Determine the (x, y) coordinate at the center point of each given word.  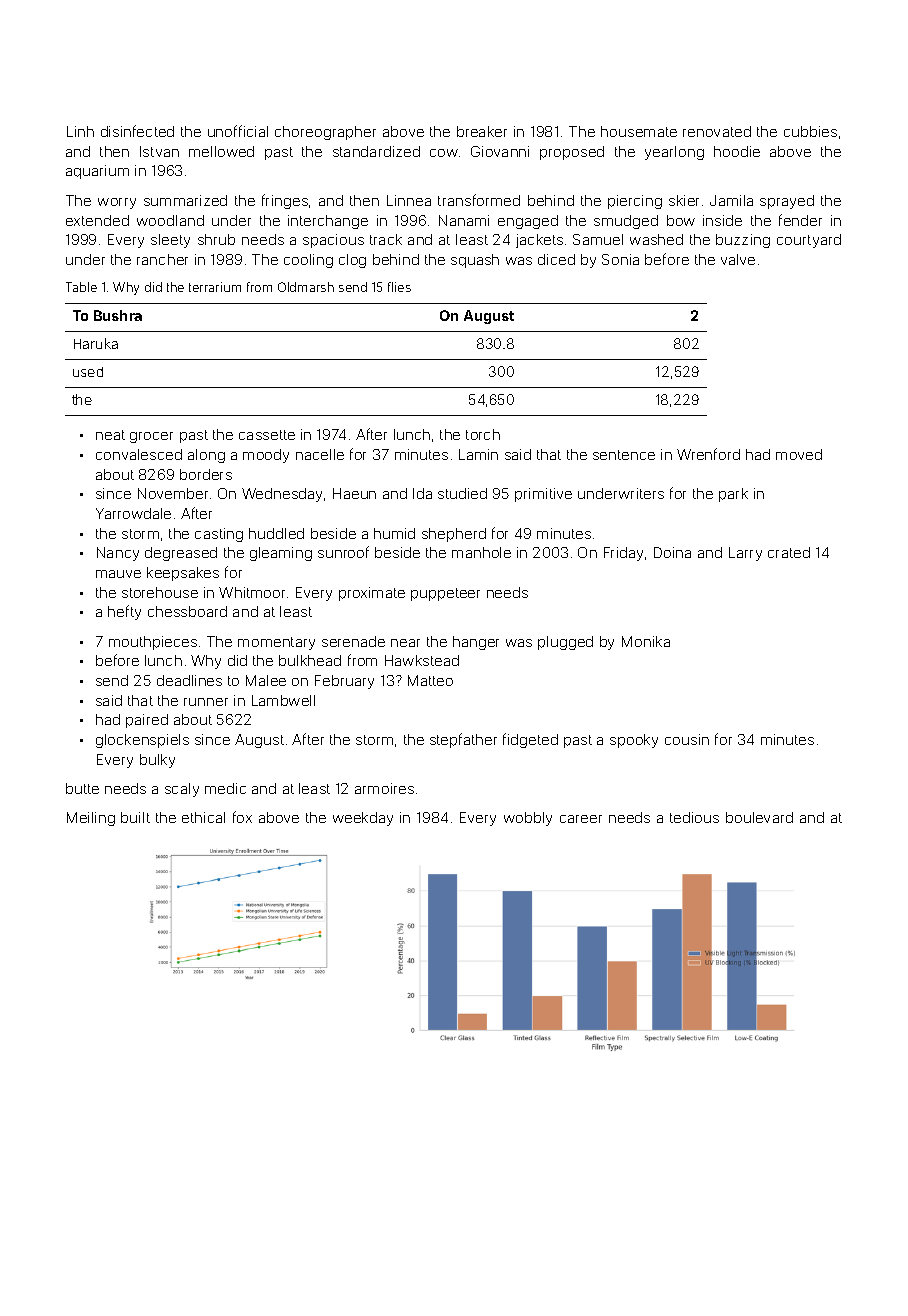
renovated (717, 131)
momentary (276, 643)
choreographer (325, 133)
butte (82, 788)
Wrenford (708, 454)
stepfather (463, 740)
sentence (624, 455)
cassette (267, 435)
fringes (285, 201)
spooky (634, 741)
